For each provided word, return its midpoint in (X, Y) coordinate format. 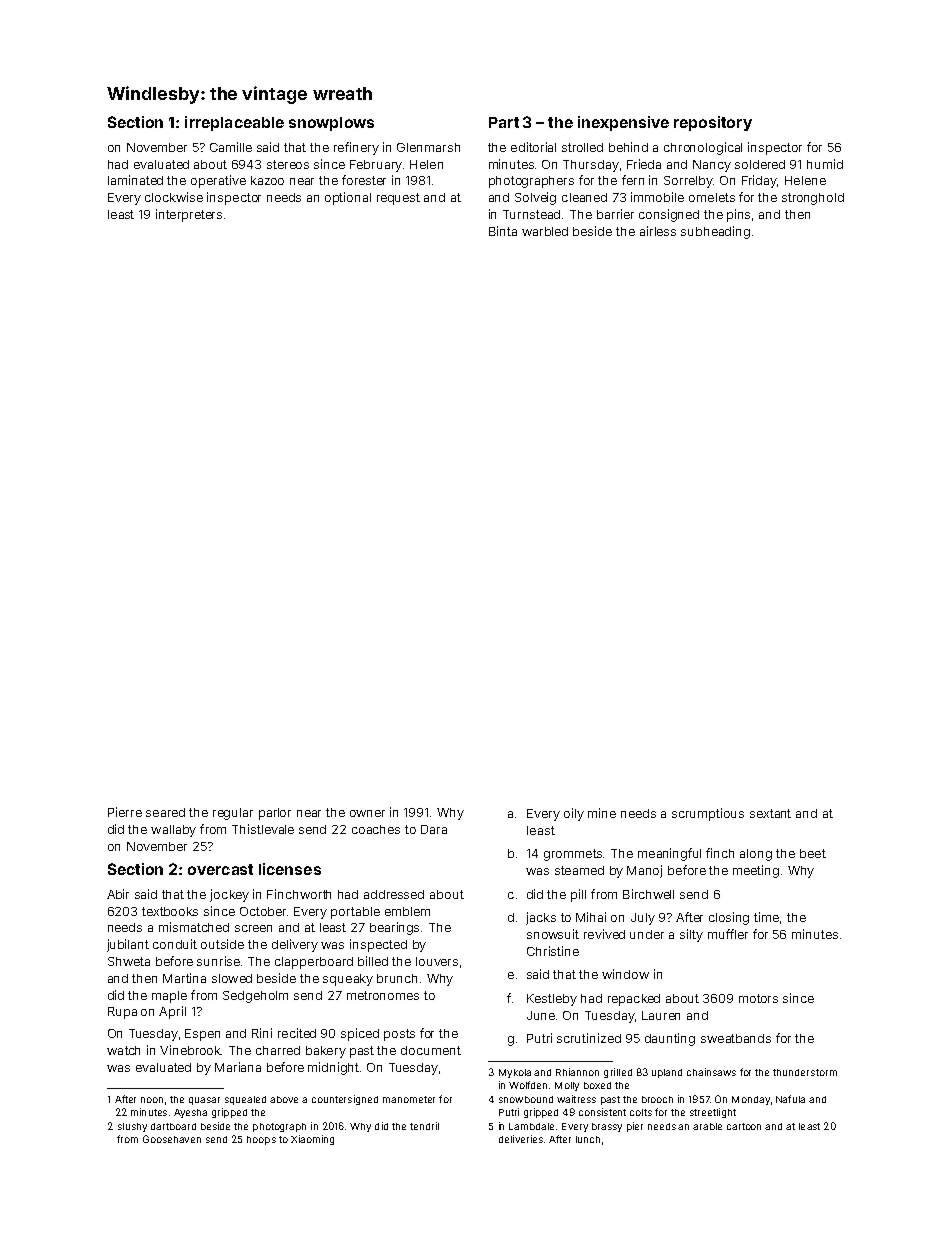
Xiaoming (312, 1140)
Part (504, 122)
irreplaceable (234, 123)
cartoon (744, 1126)
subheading (715, 232)
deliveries (521, 1139)
